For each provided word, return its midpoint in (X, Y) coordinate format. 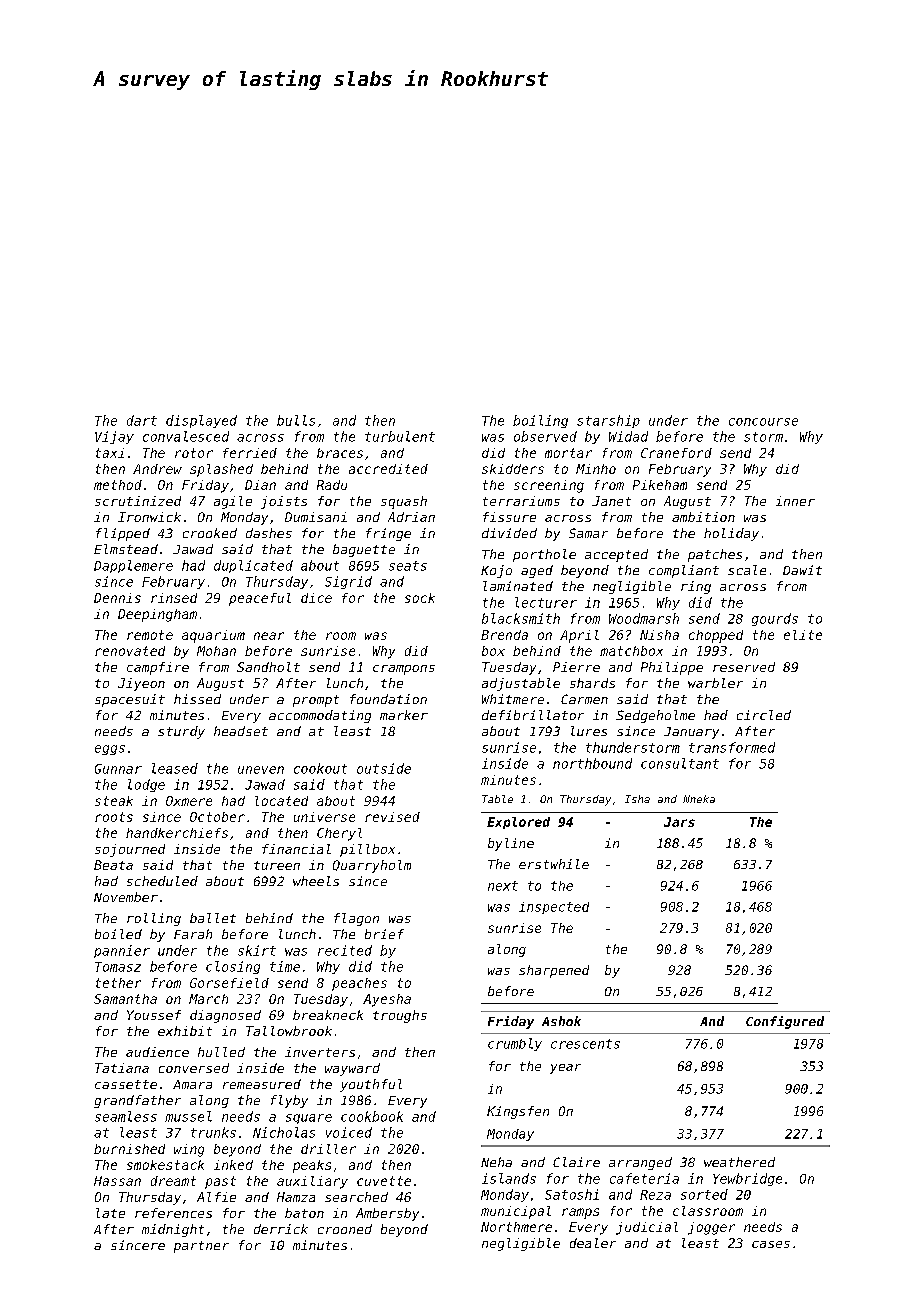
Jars (679, 822)
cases (771, 1244)
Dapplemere (133, 566)
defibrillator (533, 715)
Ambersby (387, 1214)
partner (201, 1247)
